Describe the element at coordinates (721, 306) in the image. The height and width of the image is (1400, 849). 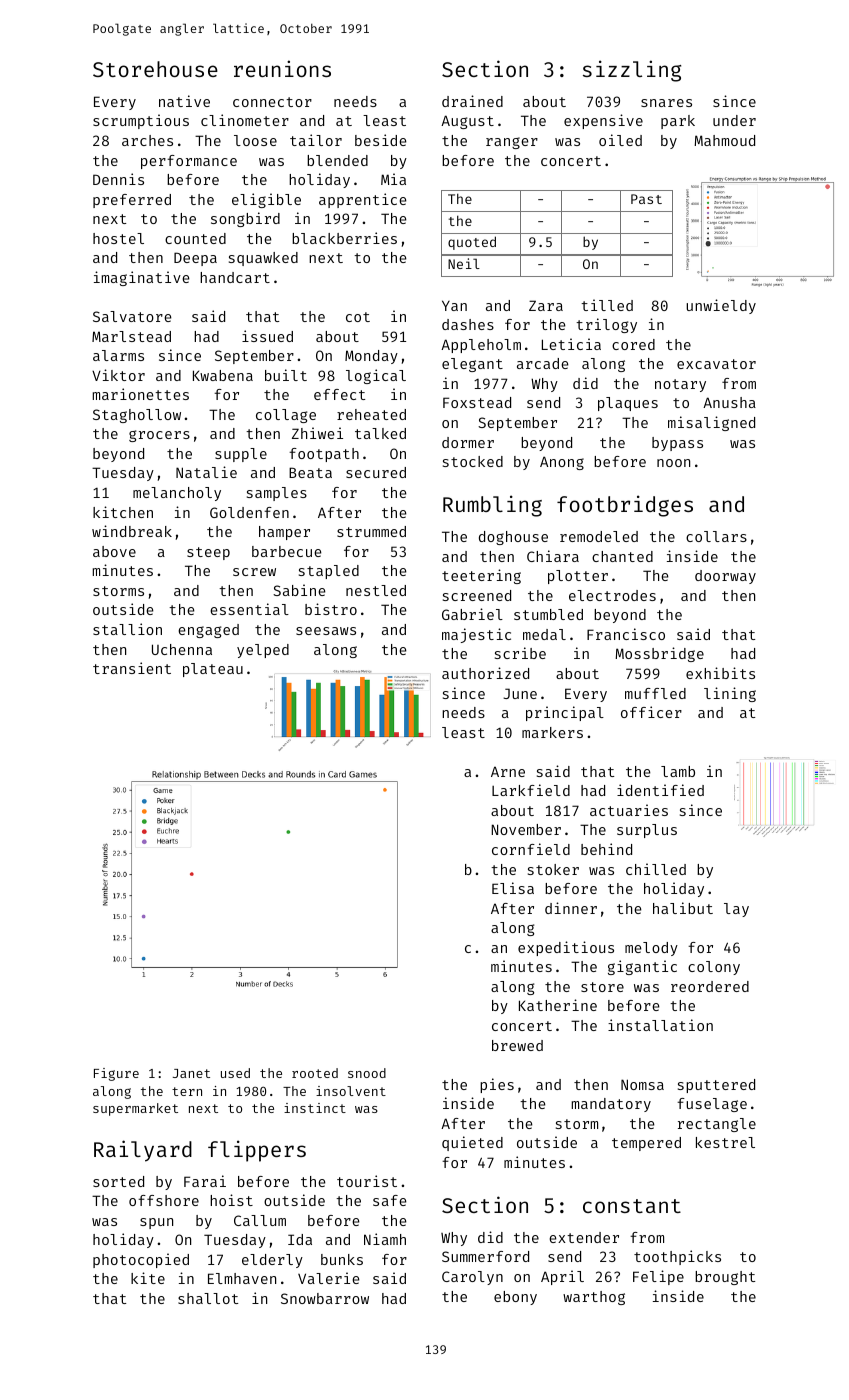
I see `unwieldy` at that location.
